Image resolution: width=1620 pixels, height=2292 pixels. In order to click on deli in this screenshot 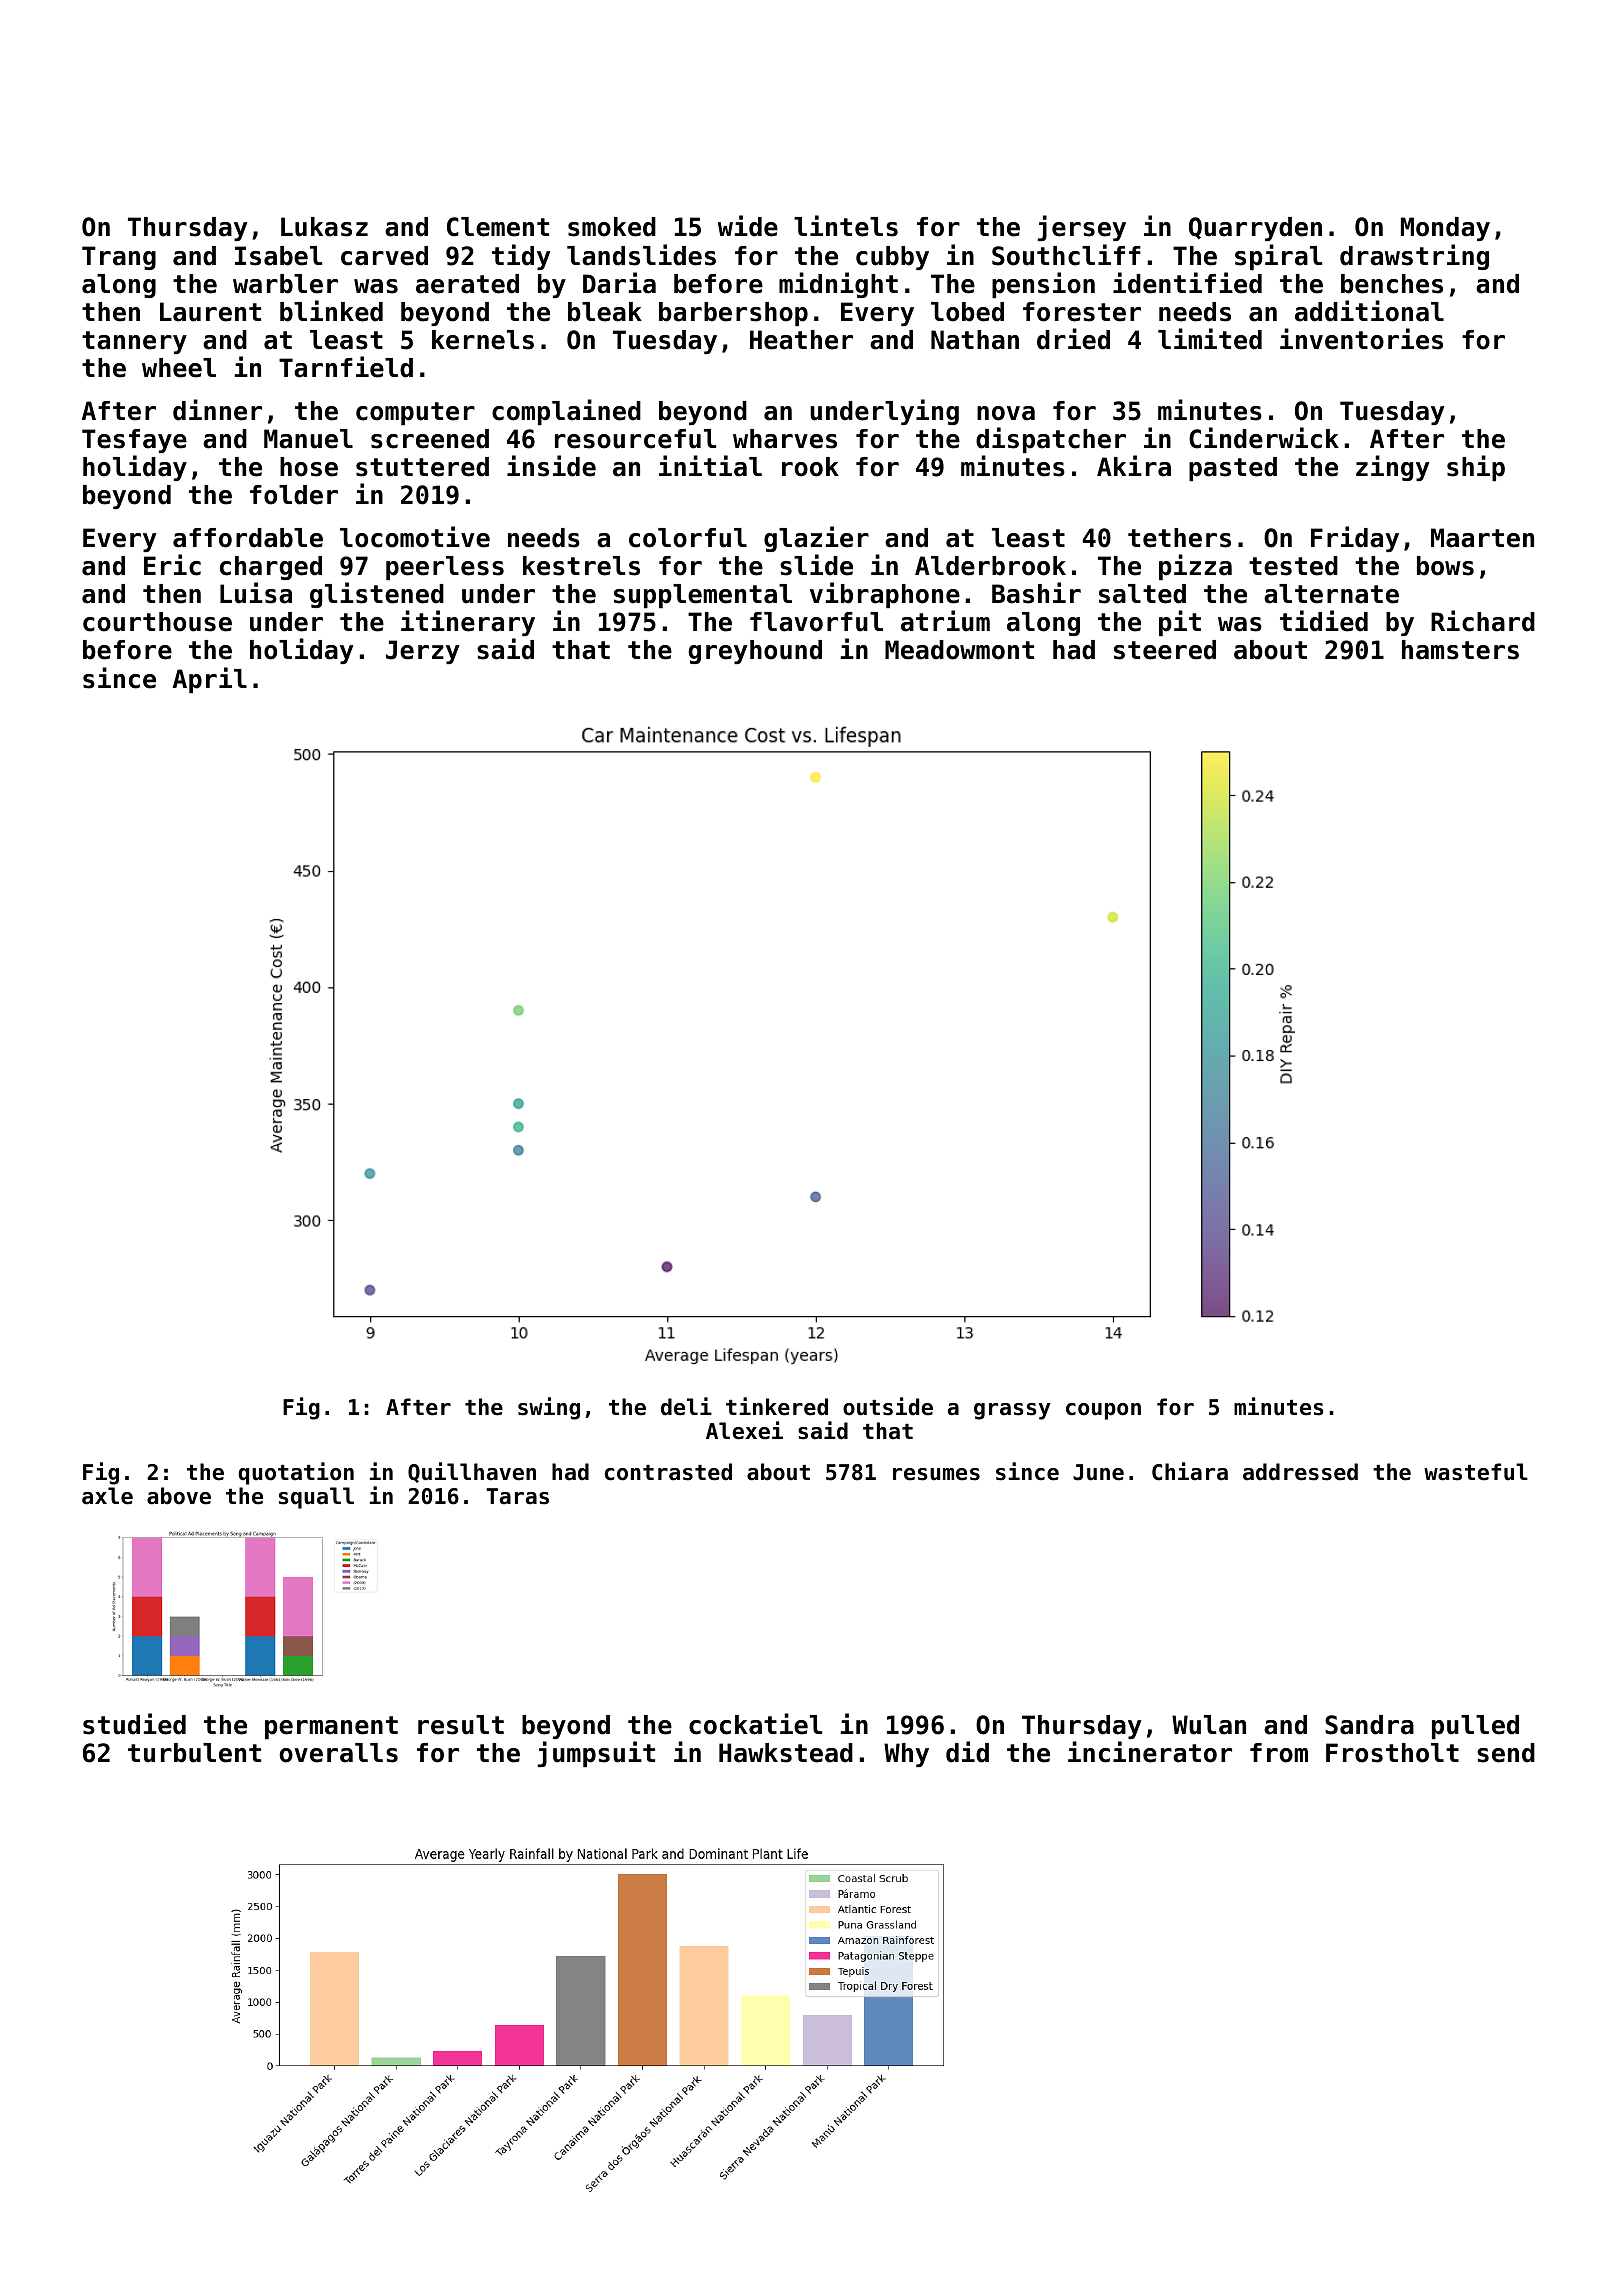, I will do `click(686, 1406)`.
